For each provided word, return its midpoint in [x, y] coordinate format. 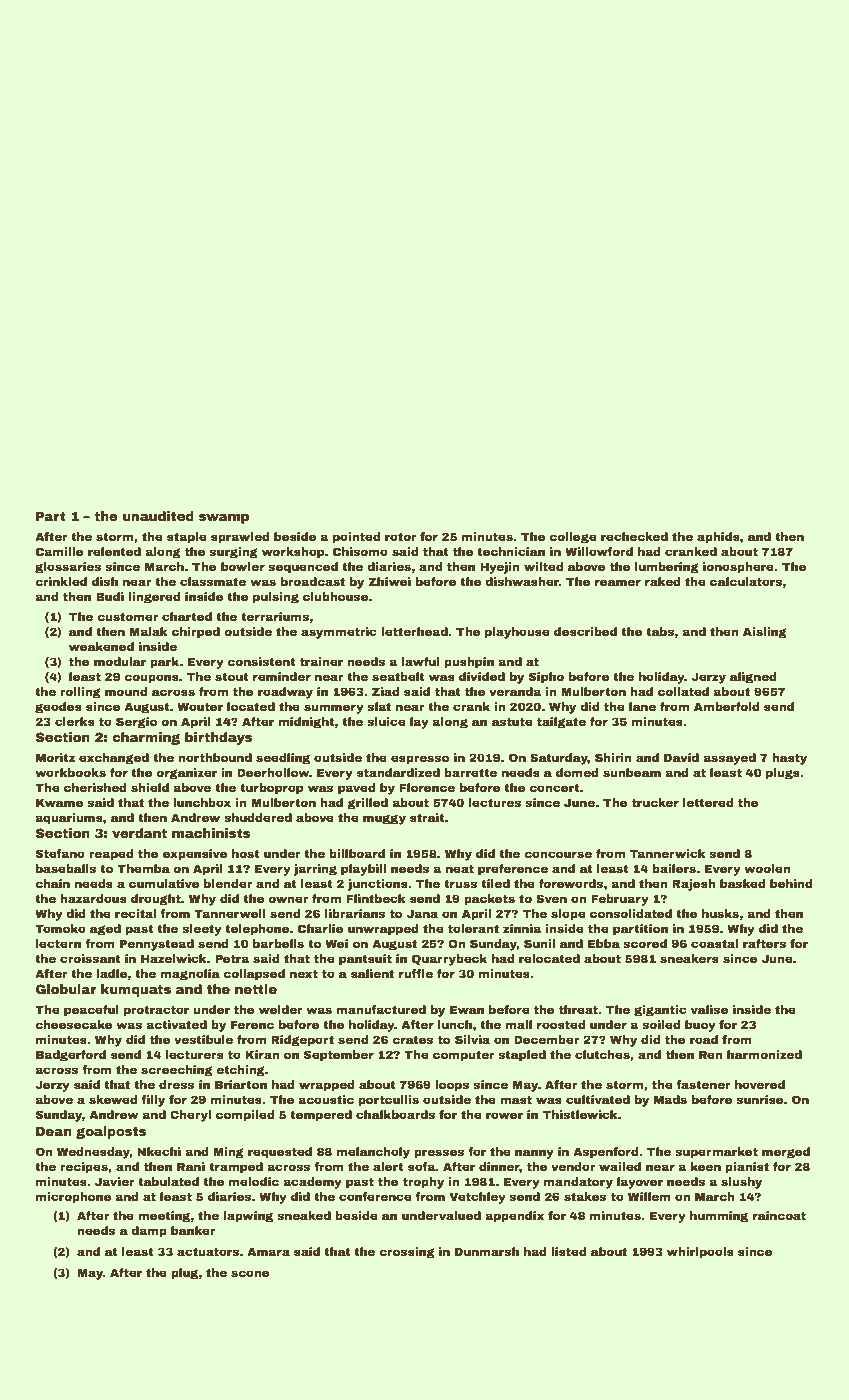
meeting [164, 1217]
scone [250, 1273]
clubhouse [335, 596]
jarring [315, 870]
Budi [110, 596]
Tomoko [60, 928]
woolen [767, 868]
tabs [660, 631]
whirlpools [700, 1253]
